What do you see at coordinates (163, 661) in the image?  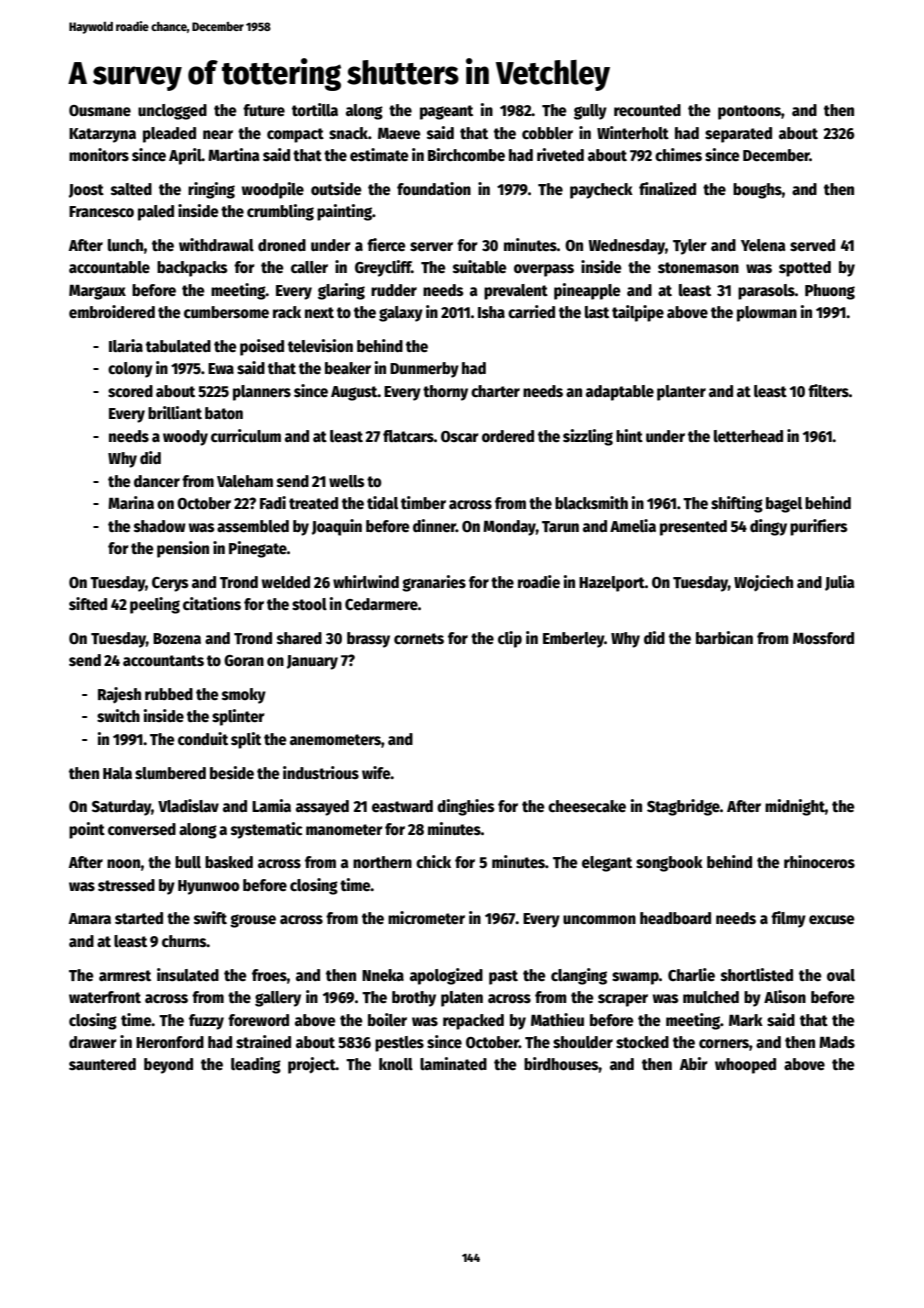 I see `accountants` at bounding box center [163, 661].
